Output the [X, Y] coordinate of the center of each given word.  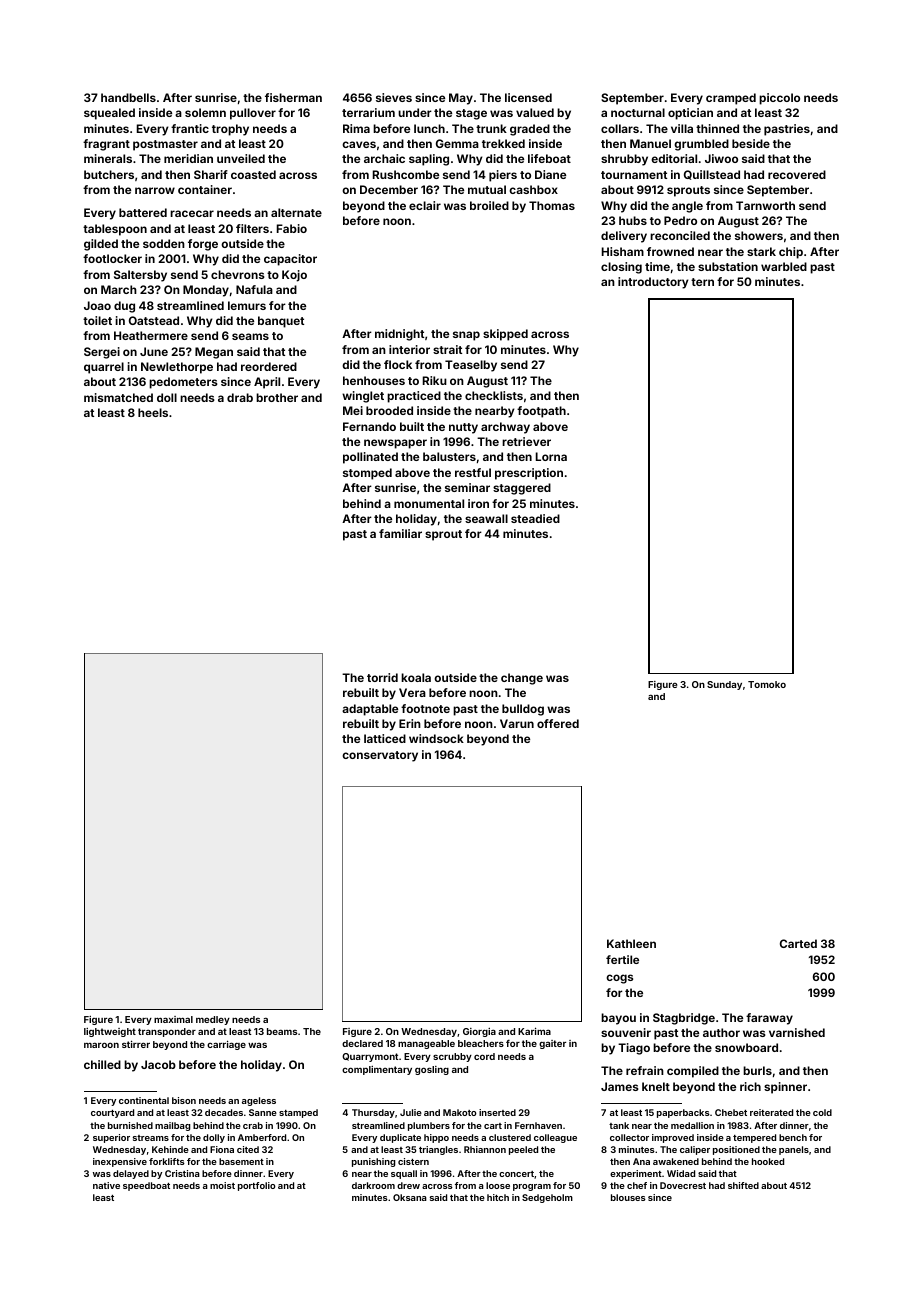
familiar [400, 533]
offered [558, 723]
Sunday [724, 685]
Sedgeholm [547, 1198]
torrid [382, 677]
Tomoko [767, 684]
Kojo [294, 276]
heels [153, 412]
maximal [173, 1019]
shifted [743, 1185]
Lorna [551, 456]
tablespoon [115, 230]
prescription [529, 474]
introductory [653, 283]
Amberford [262, 1137]
